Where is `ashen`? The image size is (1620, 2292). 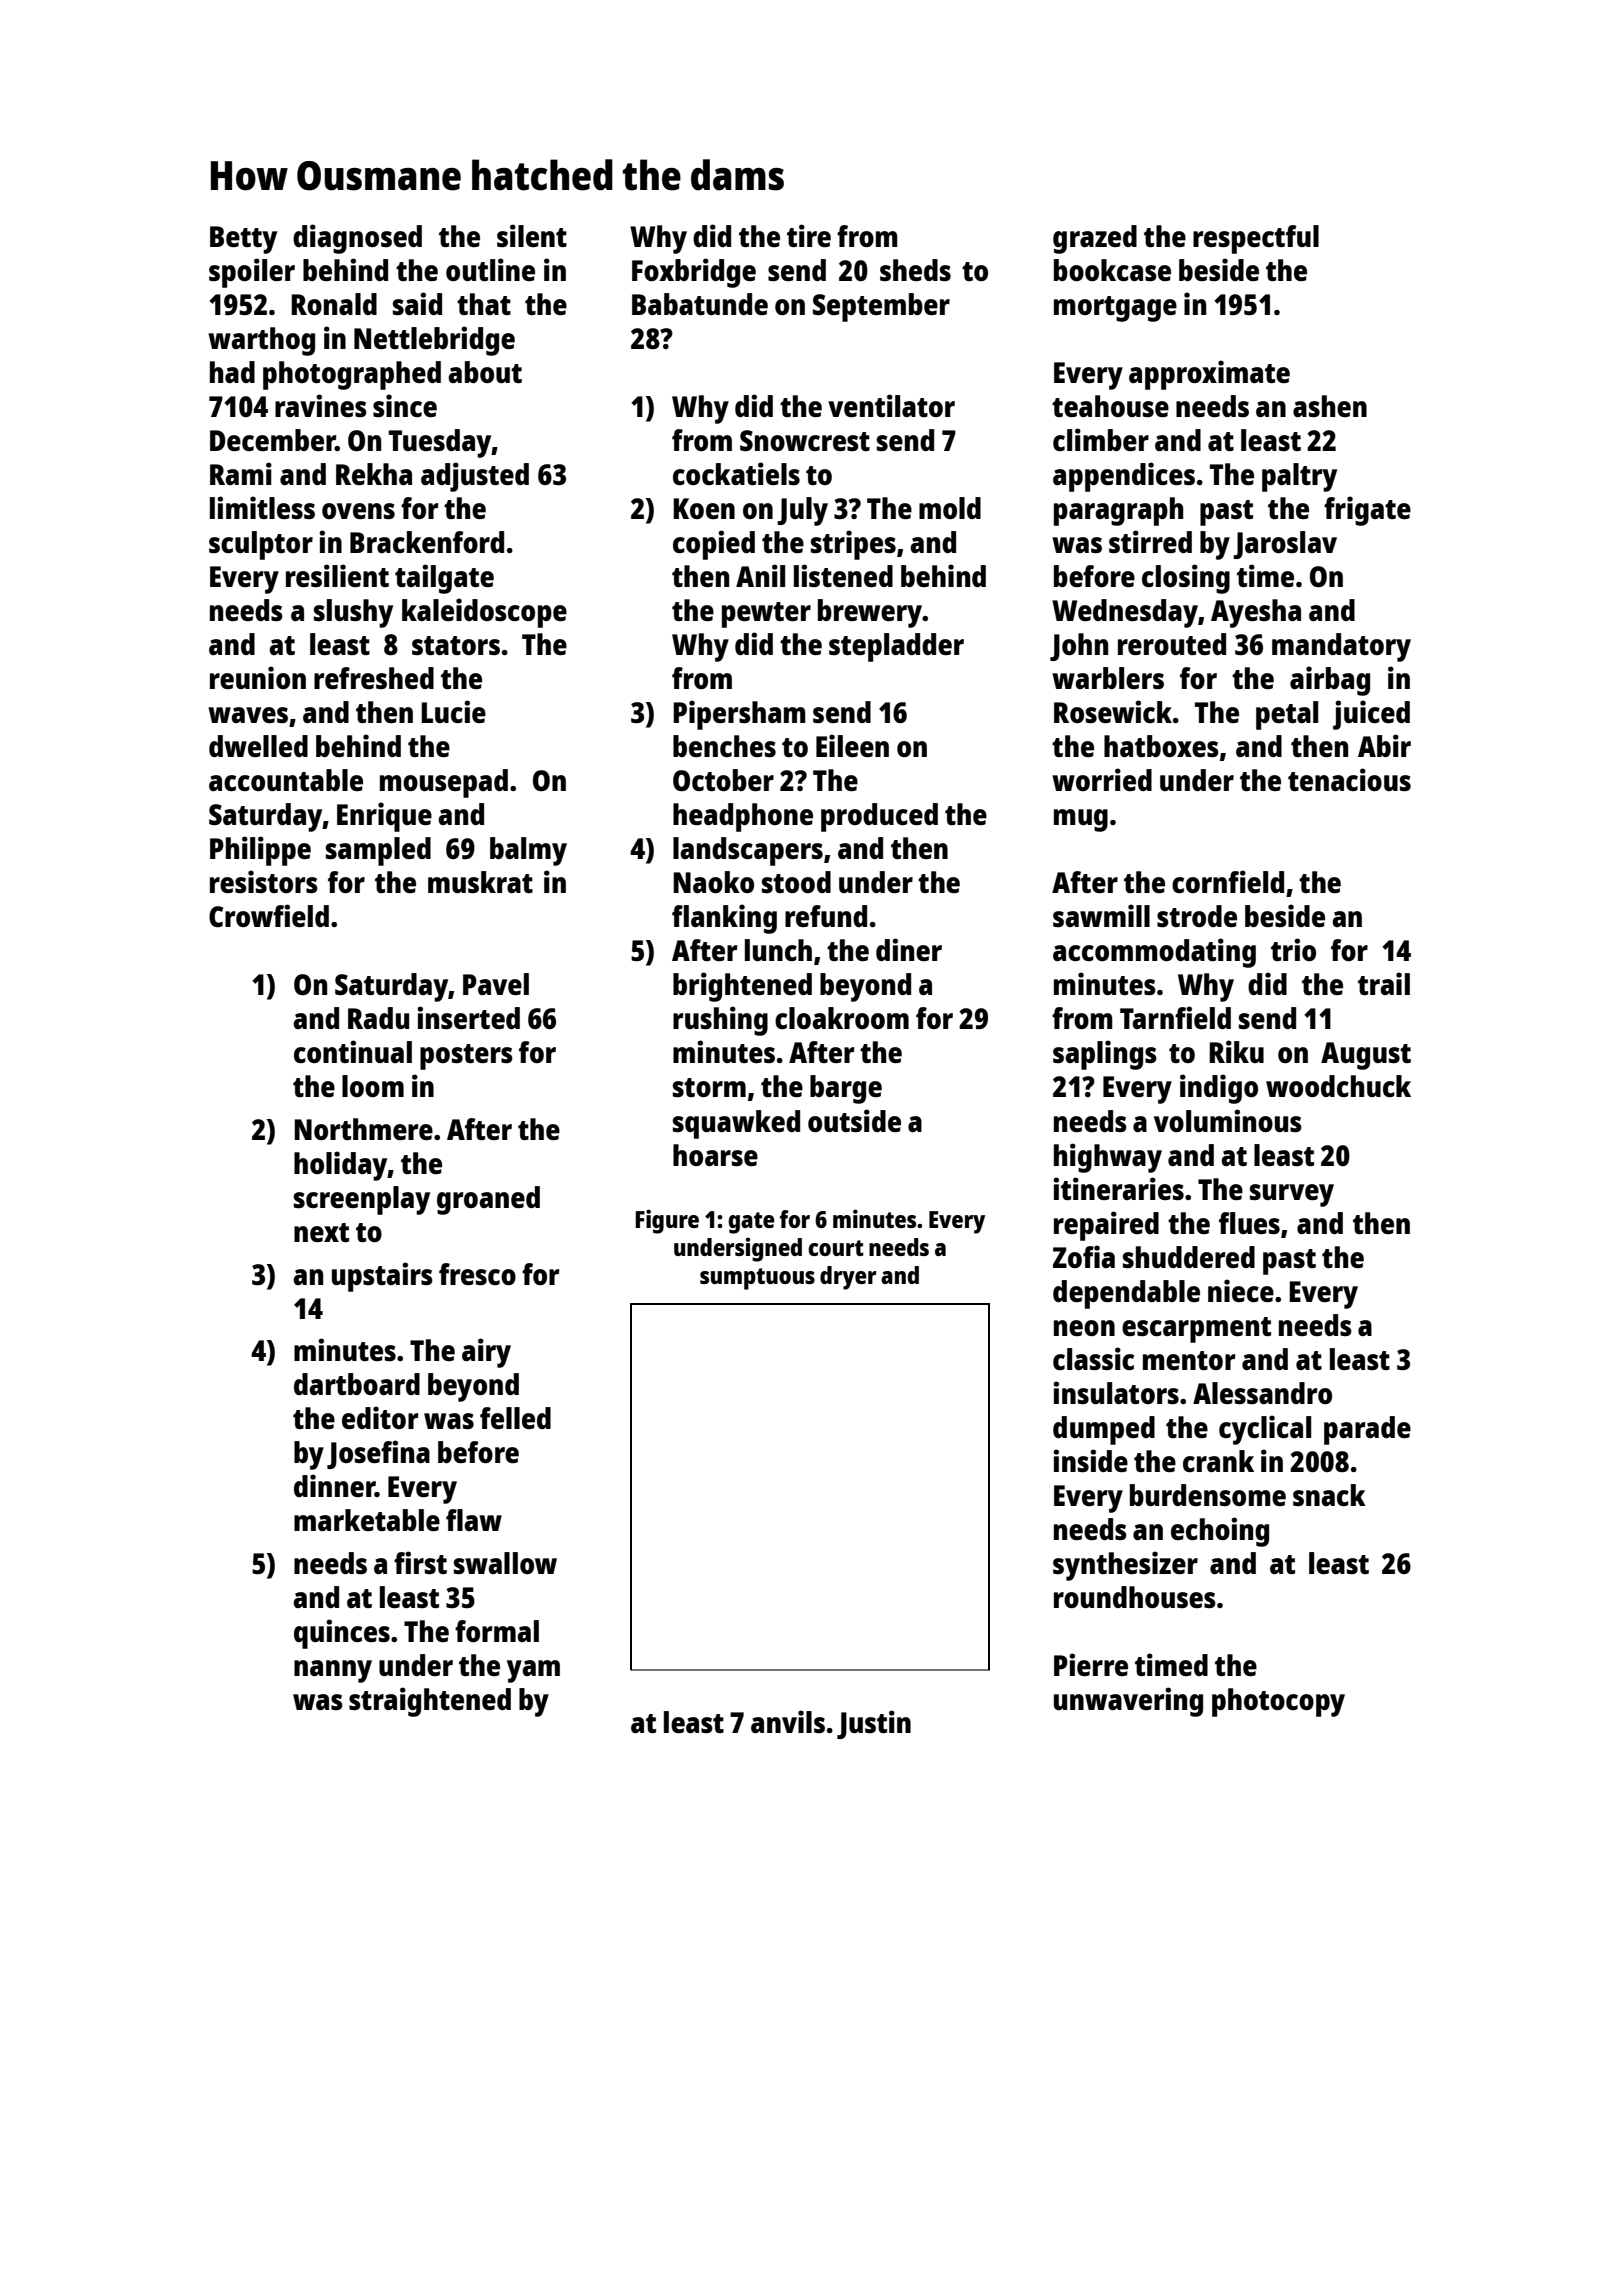 ashen is located at coordinates (1330, 406).
